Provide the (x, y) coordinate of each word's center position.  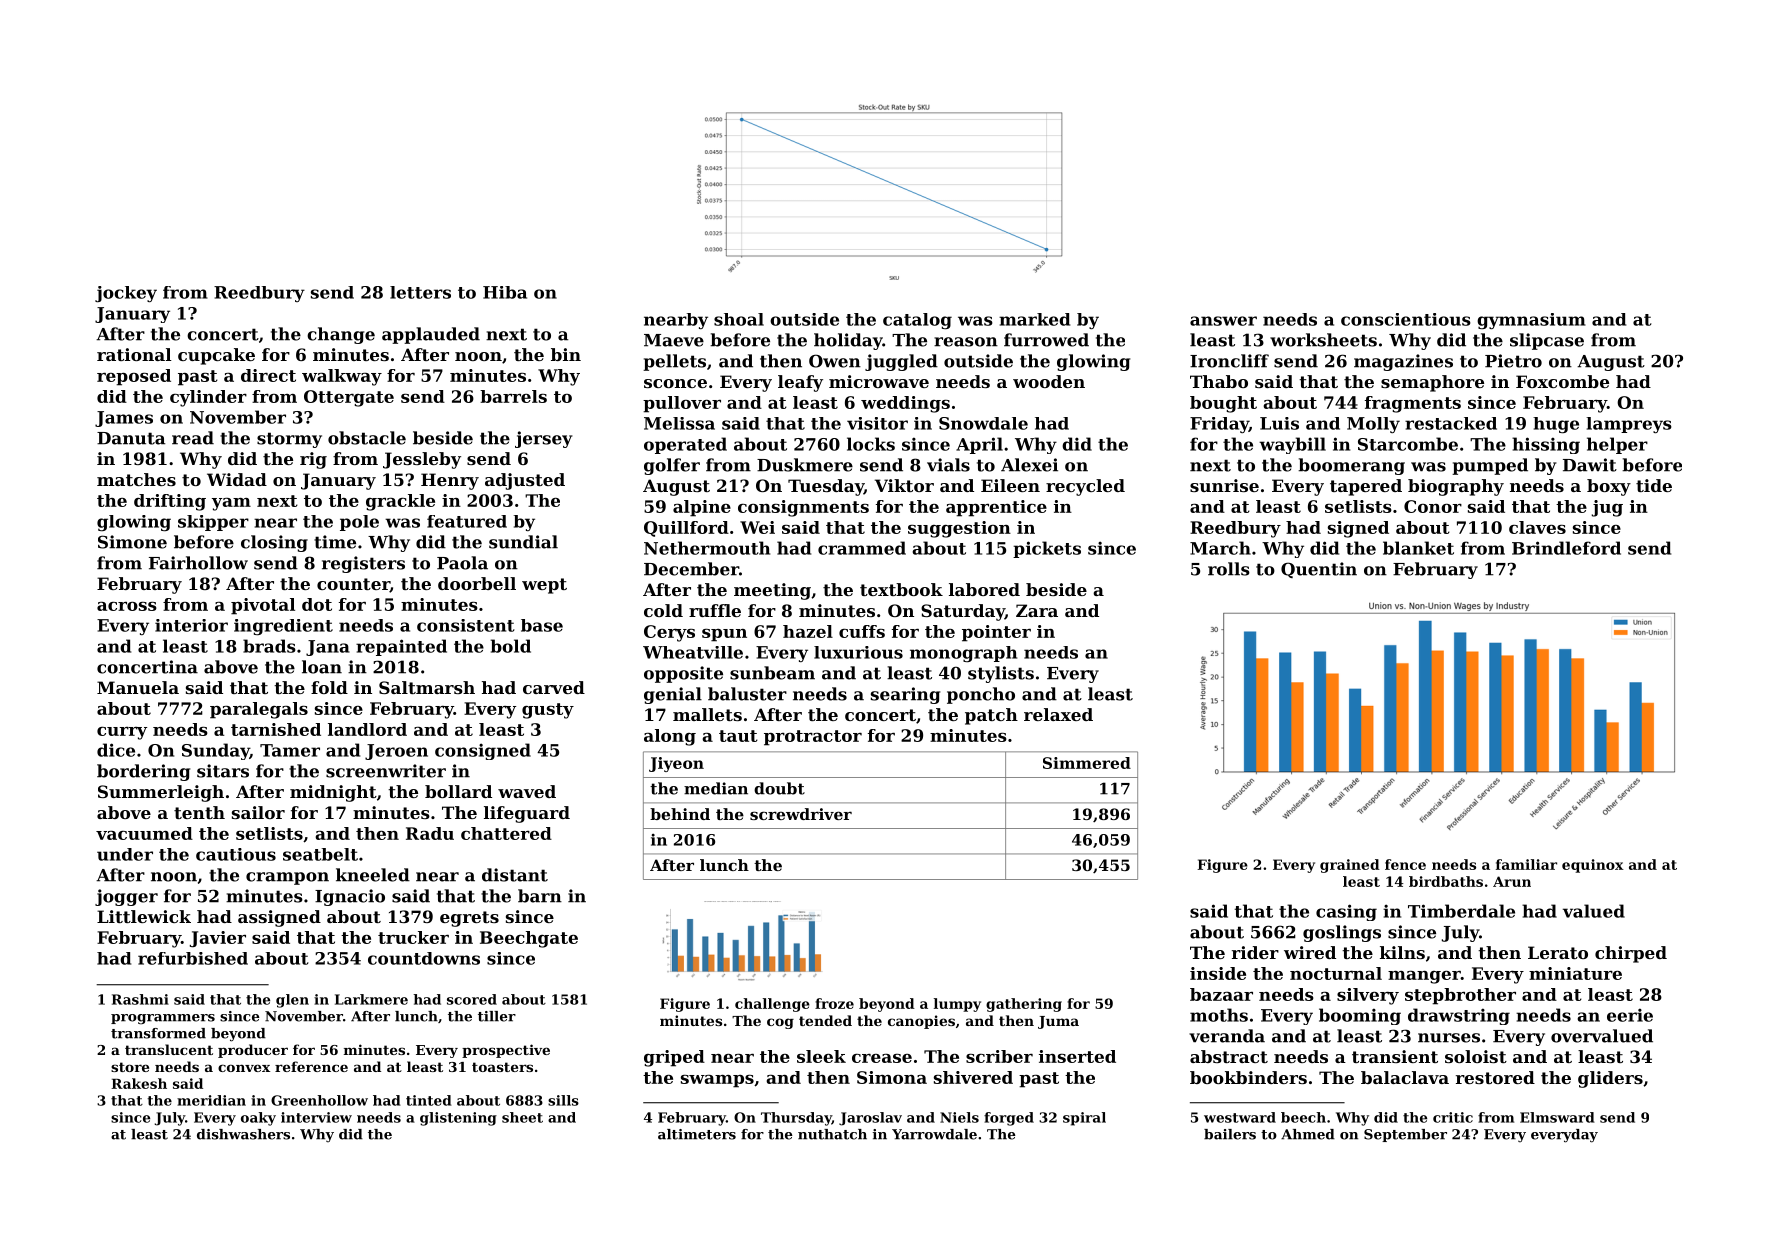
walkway (342, 377)
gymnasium (1531, 321)
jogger (126, 897)
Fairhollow (198, 563)
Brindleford (1566, 548)
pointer (996, 633)
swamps (717, 1081)
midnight (333, 793)
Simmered (1087, 763)
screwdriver (801, 814)
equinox (1593, 866)
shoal (739, 319)
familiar (1526, 864)
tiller (497, 1016)
